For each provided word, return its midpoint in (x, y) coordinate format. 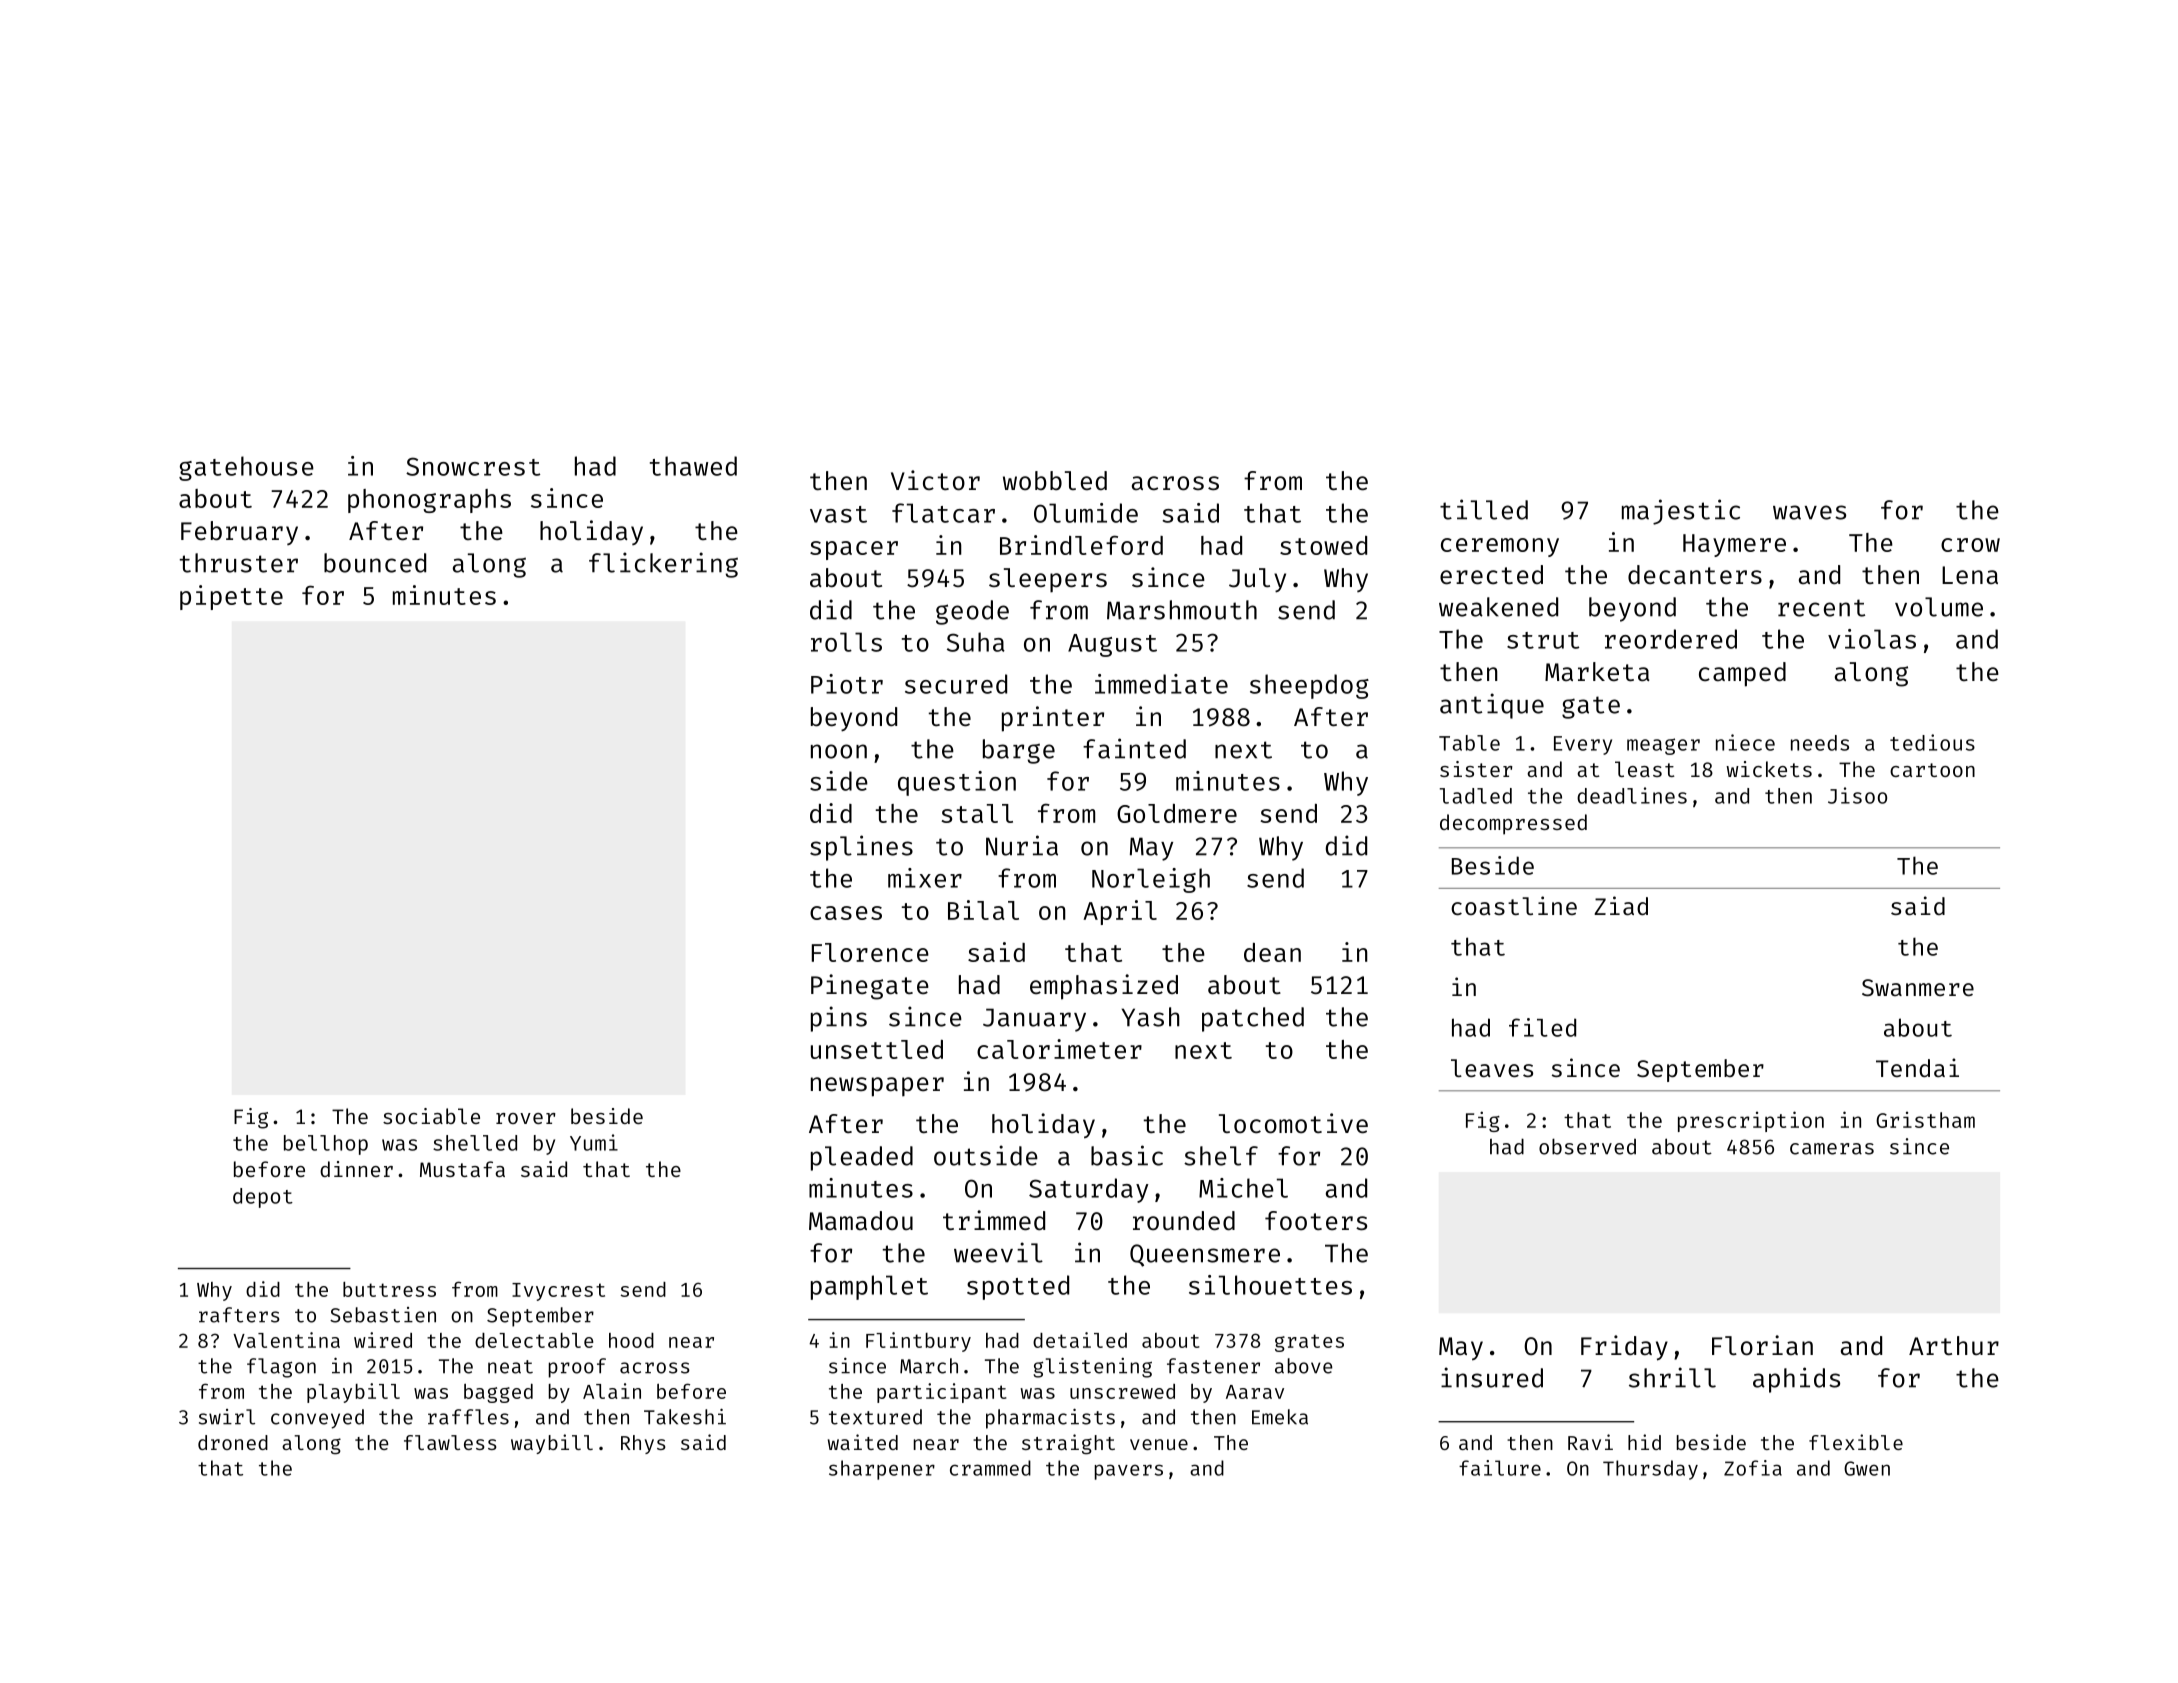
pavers (1129, 1472)
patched (1253, 1019)
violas (1872, 639)
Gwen (1867, 1468)
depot (263, 1198)
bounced (375, 563)
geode (972, 612)
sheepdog (1309, 686)
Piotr (847, 684)
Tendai (1917, 1067)
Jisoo (1857, 795)
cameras (1832, 1149)
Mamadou (861, 1221)
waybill (552, 1444)
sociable (431, 1116)
